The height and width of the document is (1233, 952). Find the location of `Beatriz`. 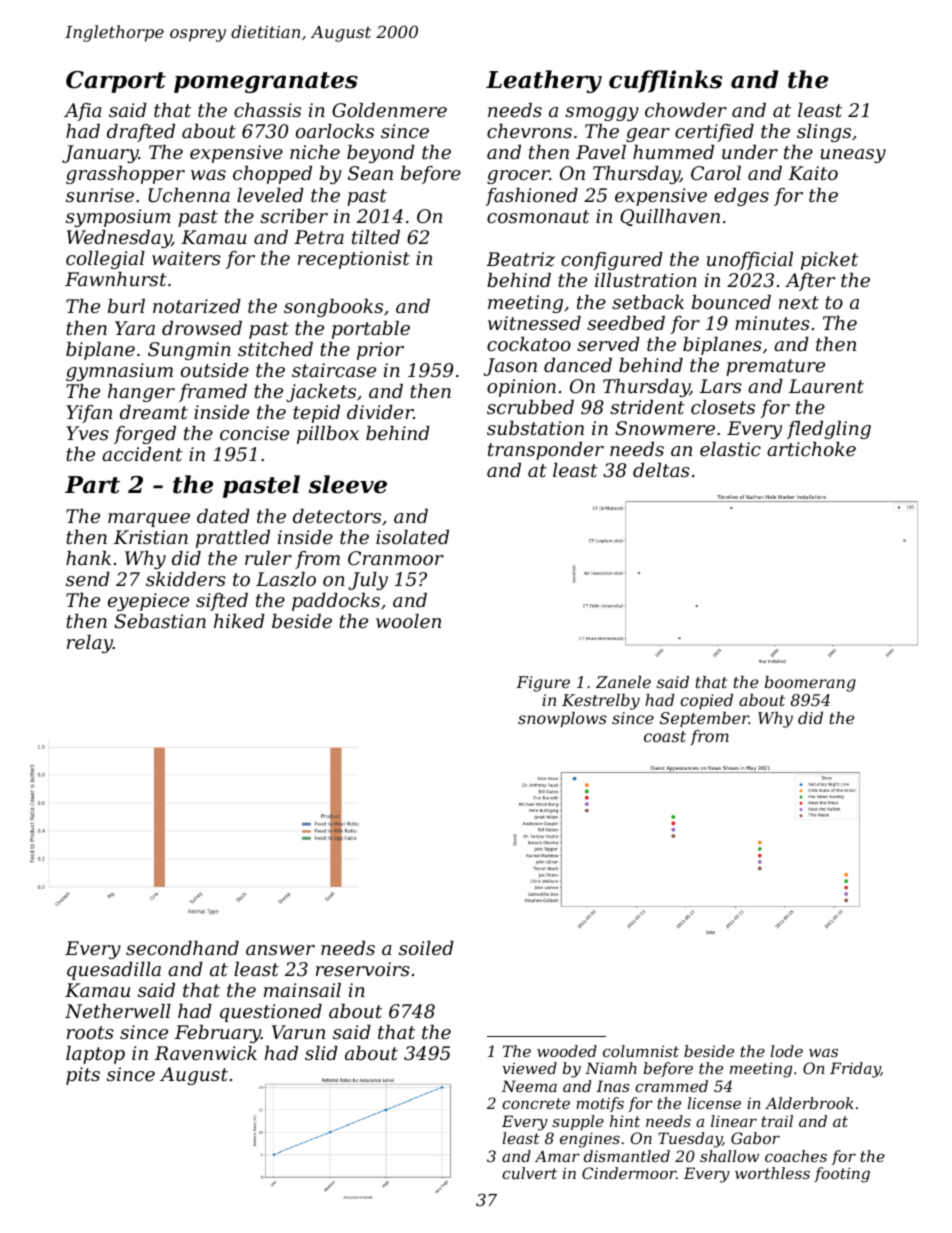

Beatriz is located at coordinates (520, 259).
